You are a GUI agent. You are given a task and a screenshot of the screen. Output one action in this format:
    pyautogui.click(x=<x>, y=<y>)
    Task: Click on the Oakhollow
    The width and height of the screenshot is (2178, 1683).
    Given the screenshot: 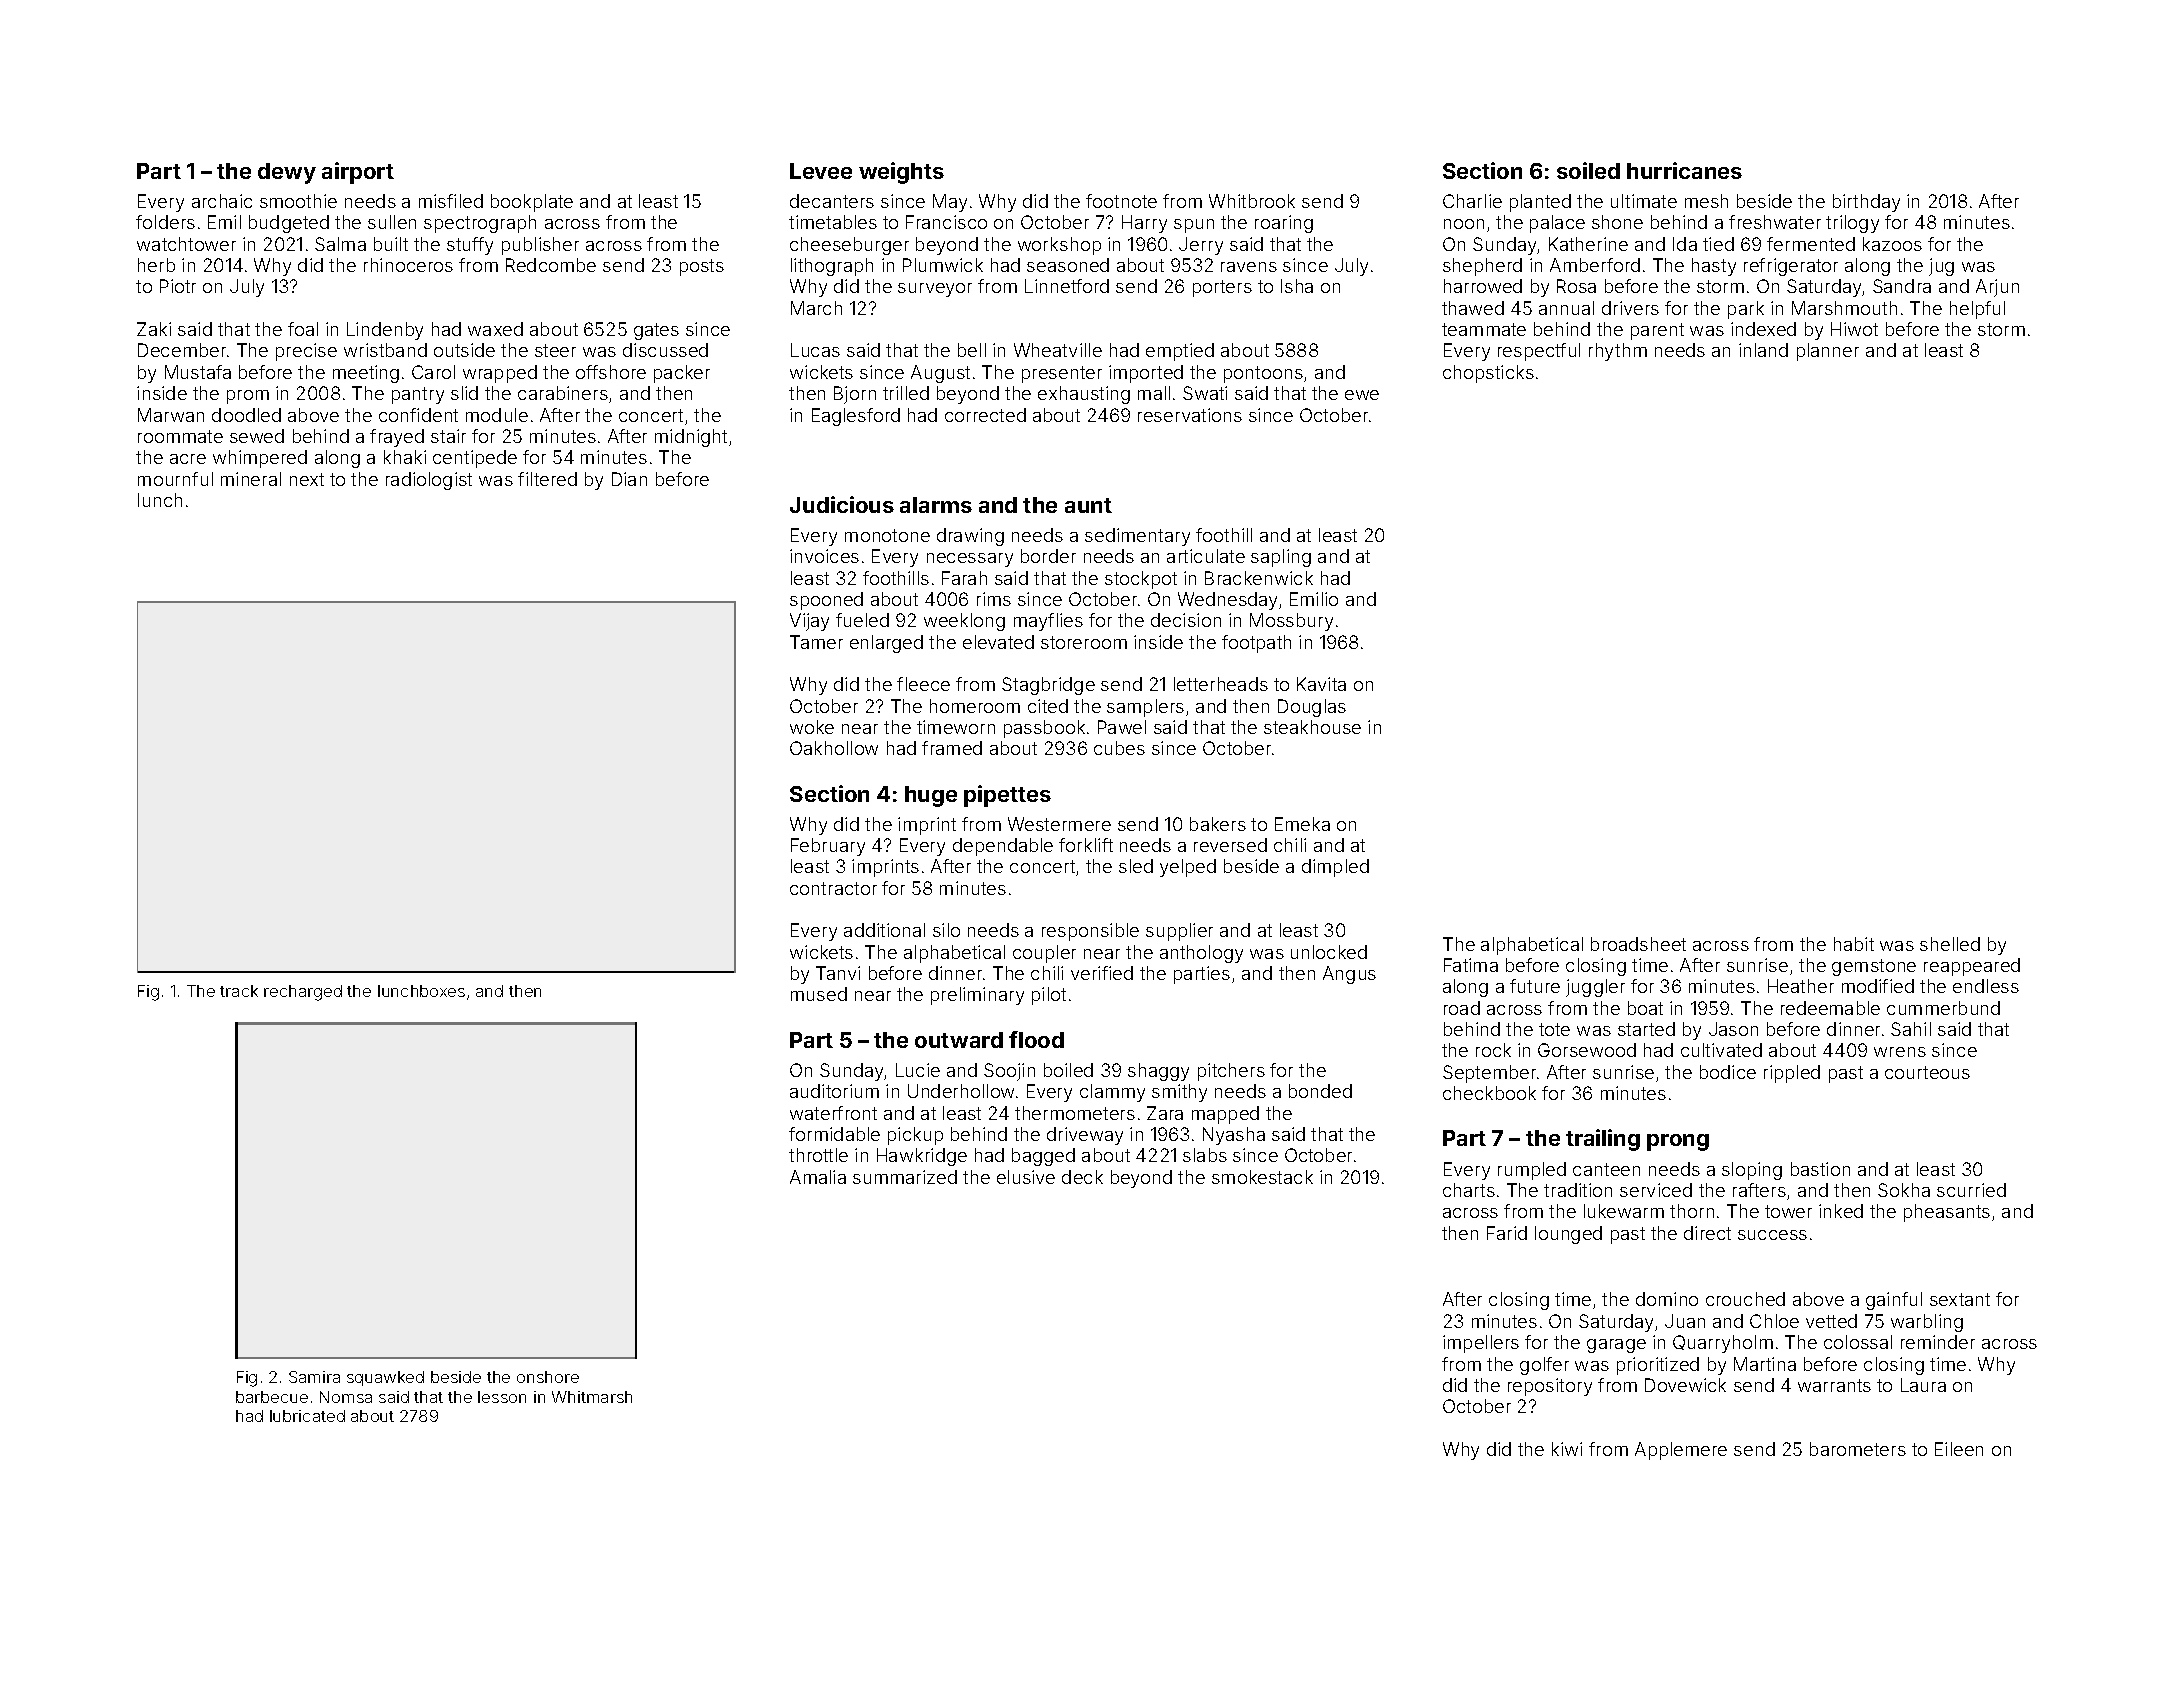 What is the action you would take?
    pyautogui.click(x=834, y=748)
